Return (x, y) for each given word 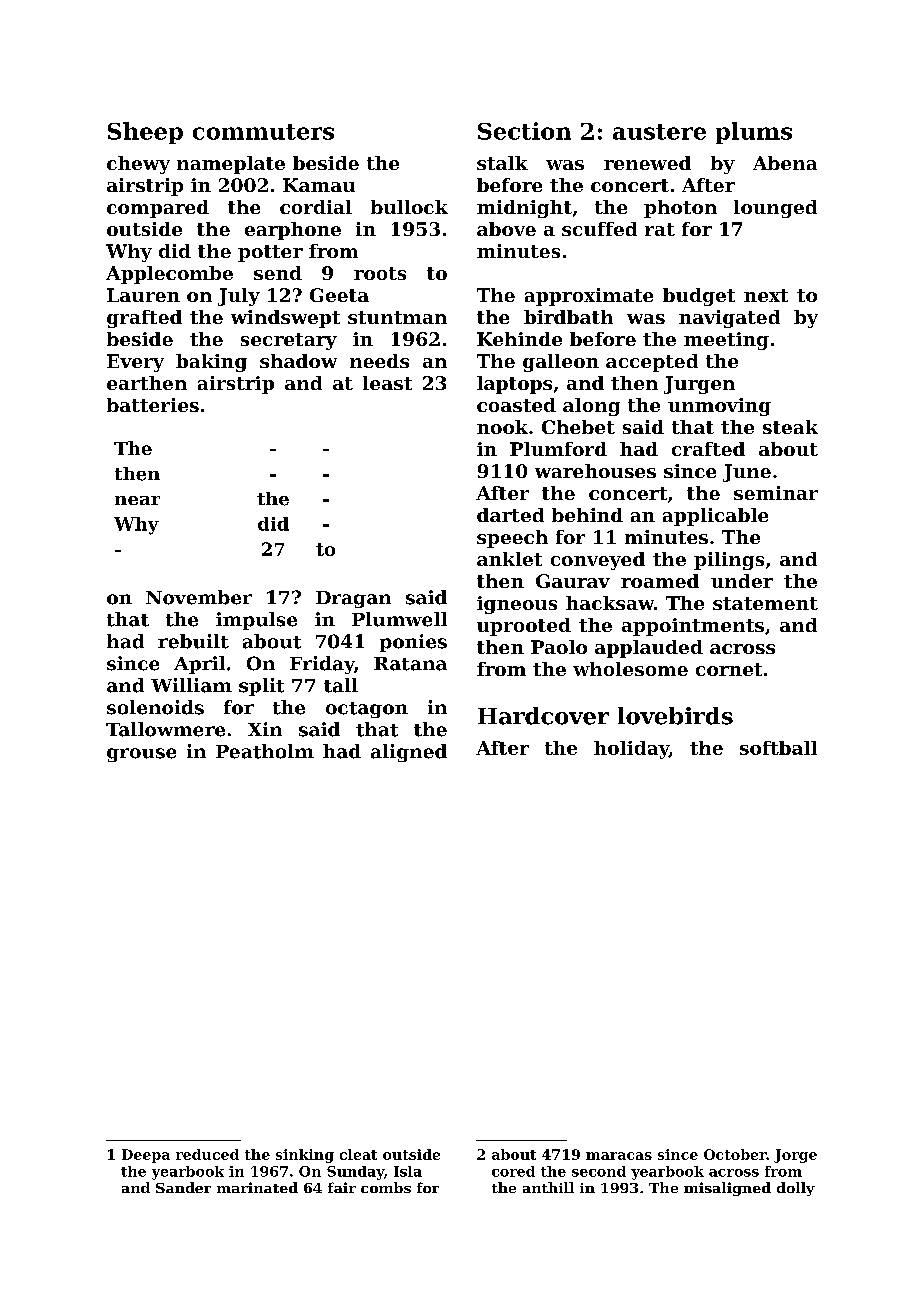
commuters (263, 132)
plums (754, 133)
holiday (631, 750)
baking (211, 363)
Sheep (145, 133)
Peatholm (265, 751)
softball (778, 748)
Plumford (558, 449)
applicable (715, 517)
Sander (183, 1187)
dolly (796, 1189)
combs (386, 1187)
